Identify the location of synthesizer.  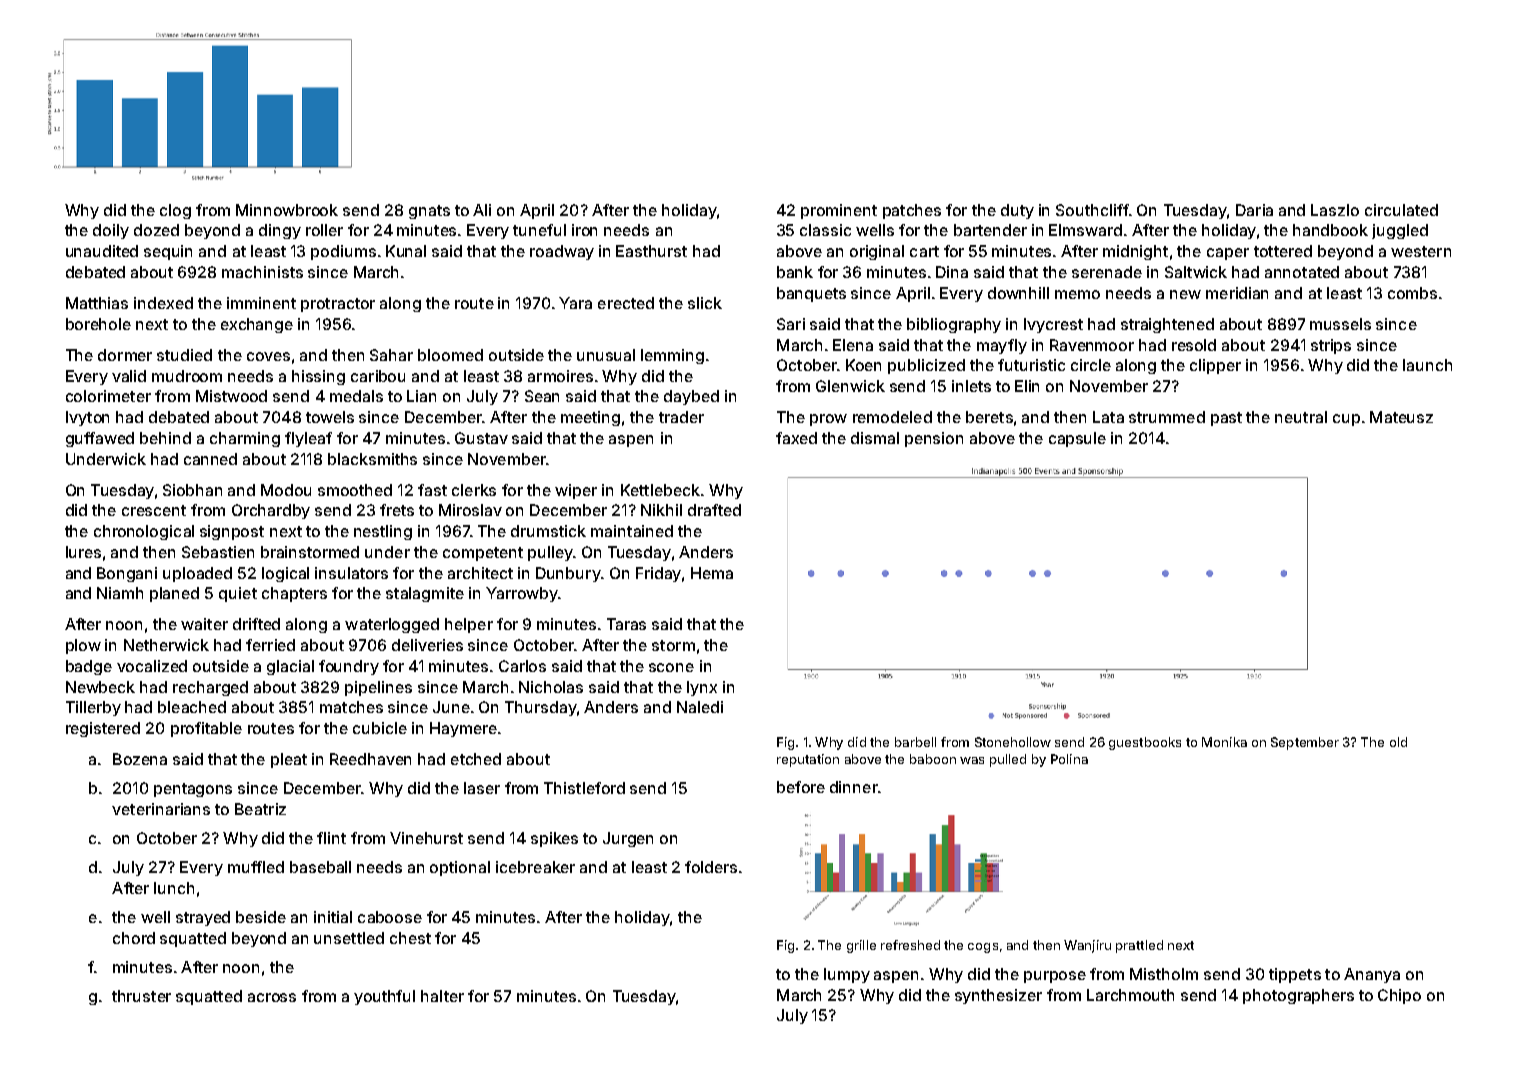
(998, 996).
